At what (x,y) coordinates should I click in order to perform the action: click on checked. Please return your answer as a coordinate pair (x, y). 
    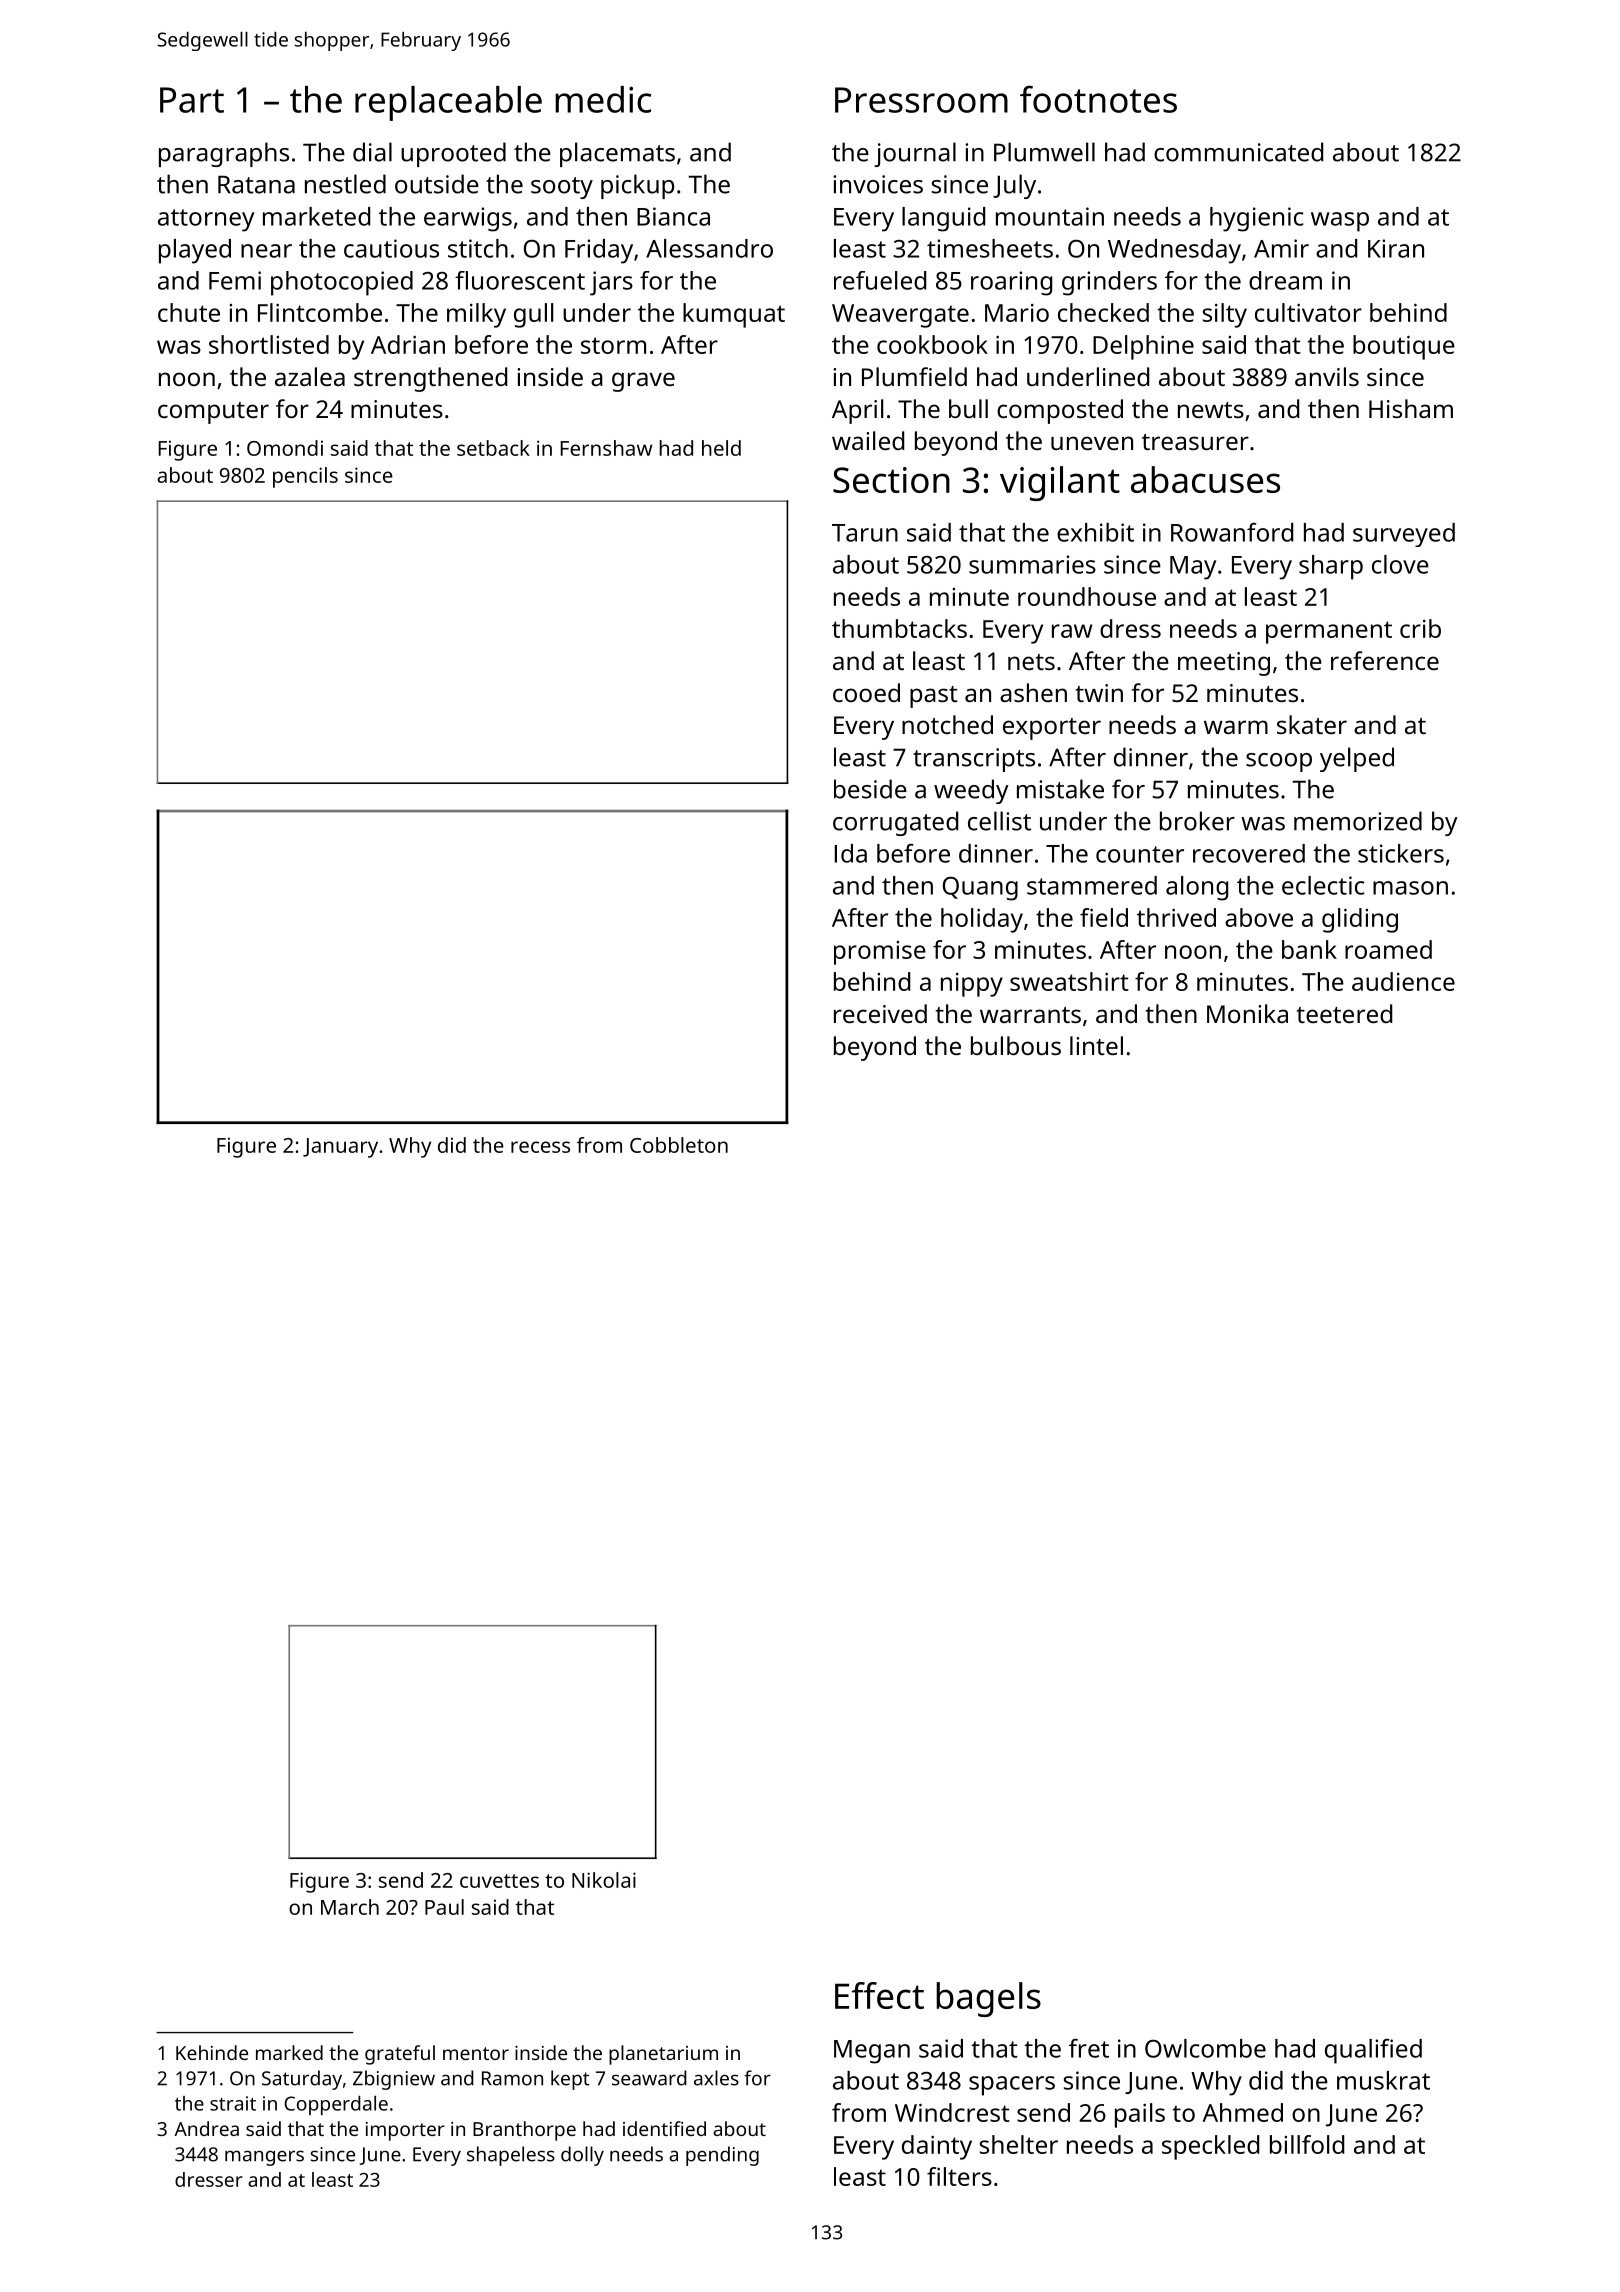
    Looking at the image, I should click on (1103, 312).
